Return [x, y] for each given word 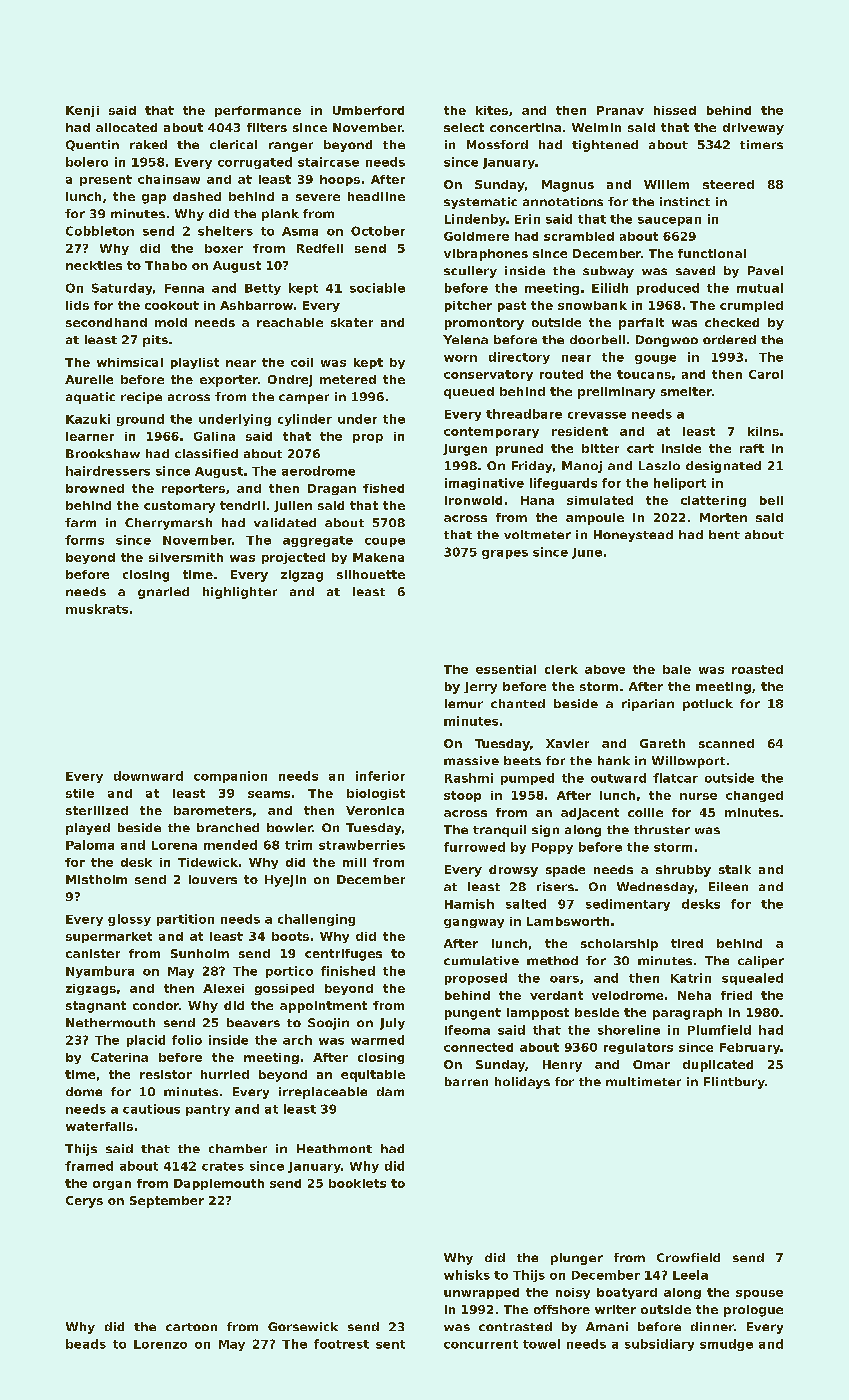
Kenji [82, 111]
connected [478, 1047]
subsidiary [659, 1345]
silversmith [186, 557]
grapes [505, 554]
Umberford [368, 110]
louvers [213, 879]
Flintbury [734, 1083]
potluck [708, 705]
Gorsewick [303, 1326]
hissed [675, 110]
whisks [467, 1275]
